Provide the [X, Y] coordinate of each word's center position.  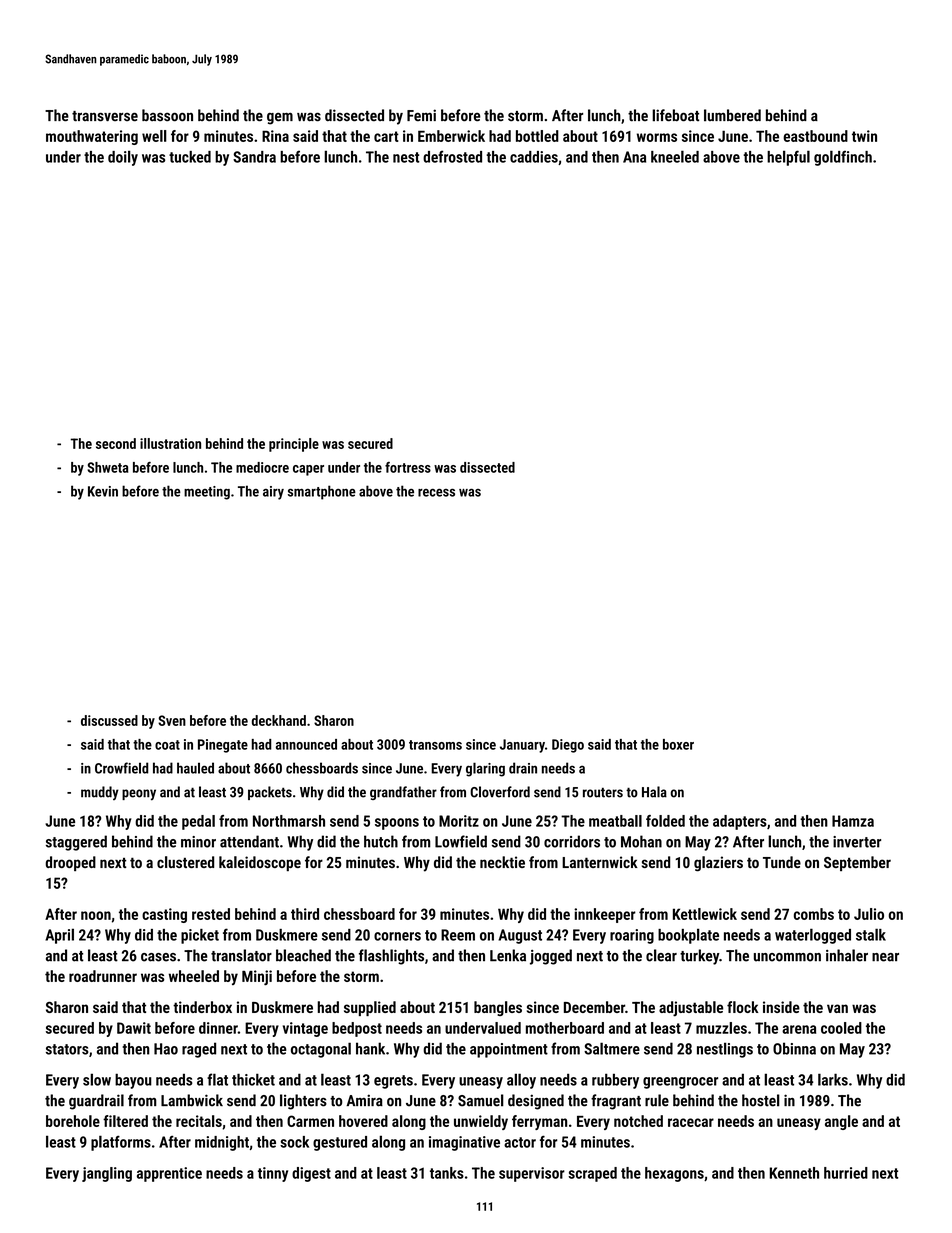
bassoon [167, 115]
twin [864, 136]
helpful [788, 158]
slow [97, 1079]
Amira [364, 1100]
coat [167, 745]
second [116, 443]
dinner [218, 1028]
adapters [740, 822]
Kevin [103, 491]
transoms [435, 745]
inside [781, 1007]
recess [436, 493]
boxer [678, 744]
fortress [408, 467]
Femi [421, 115]
